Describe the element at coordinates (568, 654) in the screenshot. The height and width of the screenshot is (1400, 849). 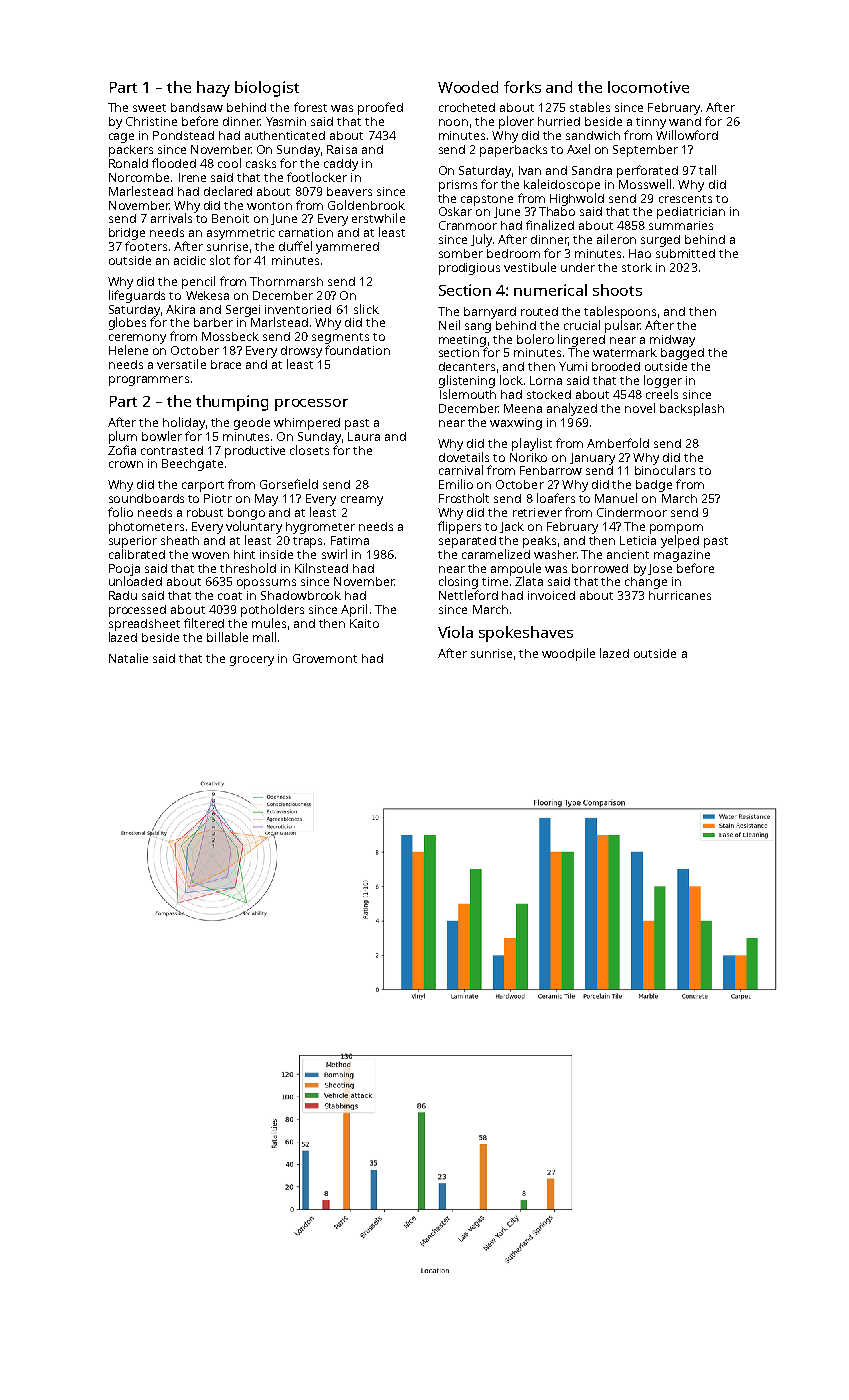
I see `woodpile` at that location.
